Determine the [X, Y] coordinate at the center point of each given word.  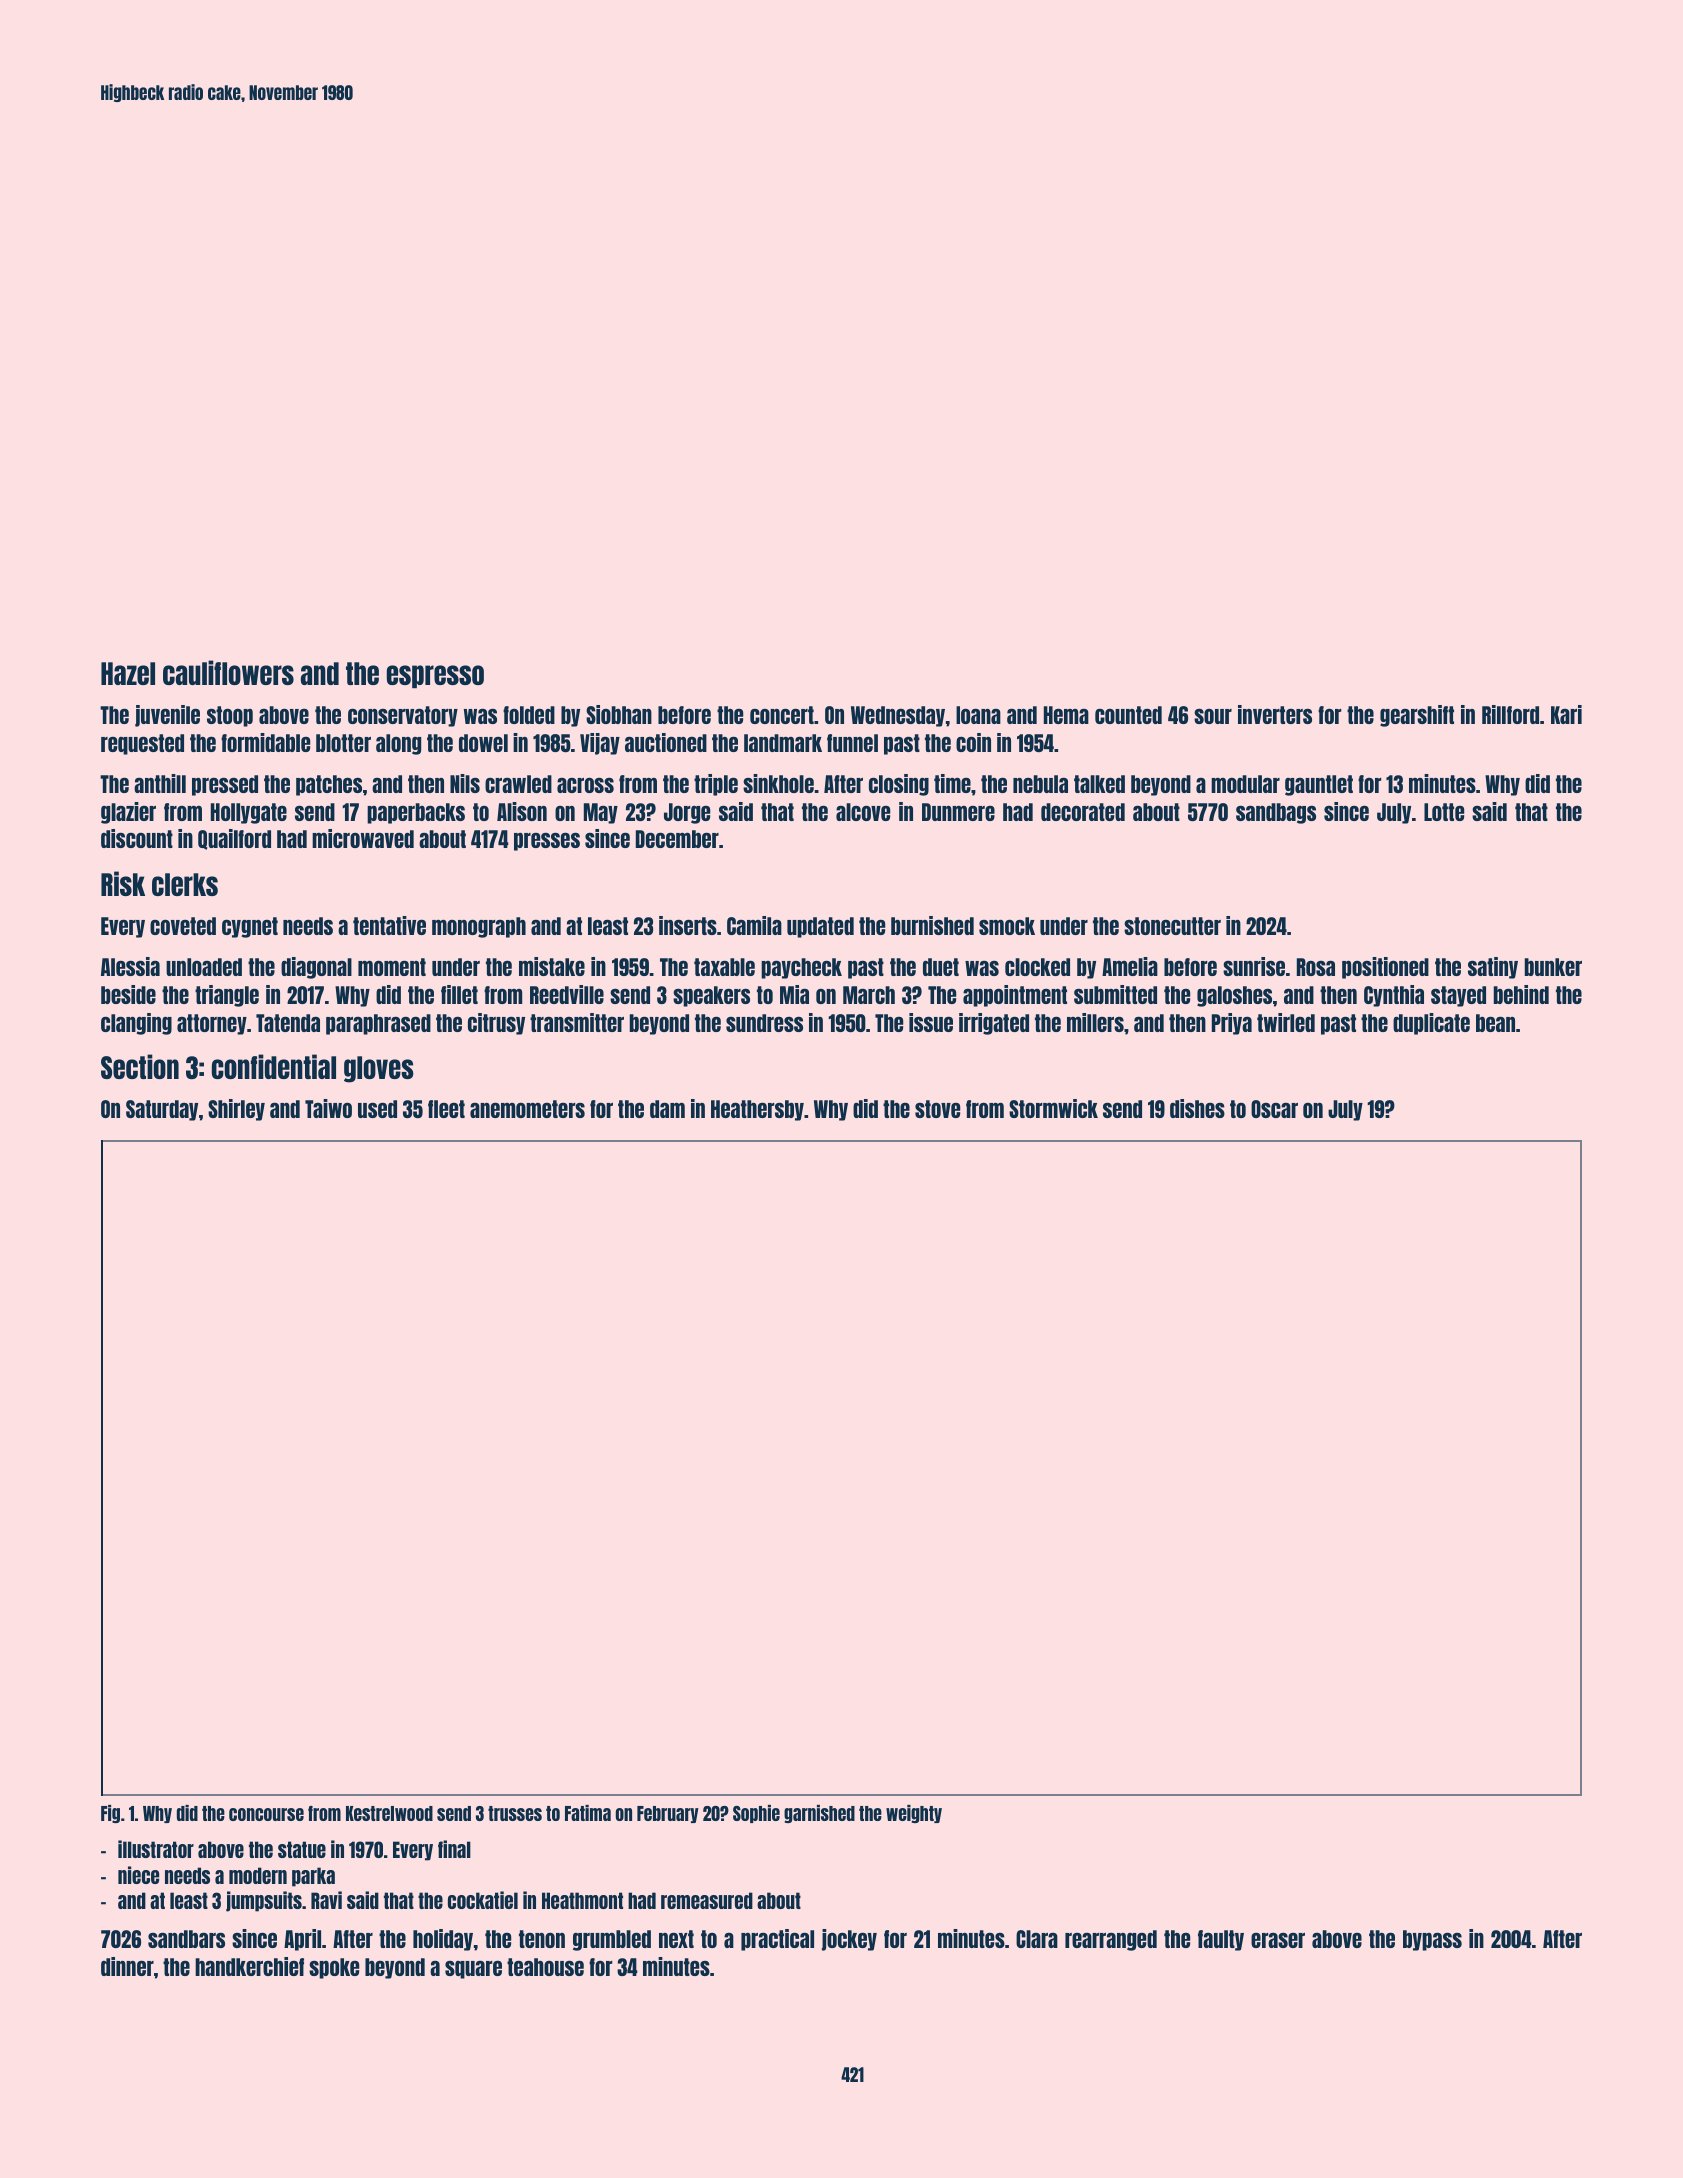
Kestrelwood [389, 1813]
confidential [274, 1066]
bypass [1432, 1940]
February [668, 1814]
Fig [110, 1814]
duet [941, 967]
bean [1495, 1023]
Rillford [1510, 714]
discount [137, 838]
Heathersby [757, 1110]
